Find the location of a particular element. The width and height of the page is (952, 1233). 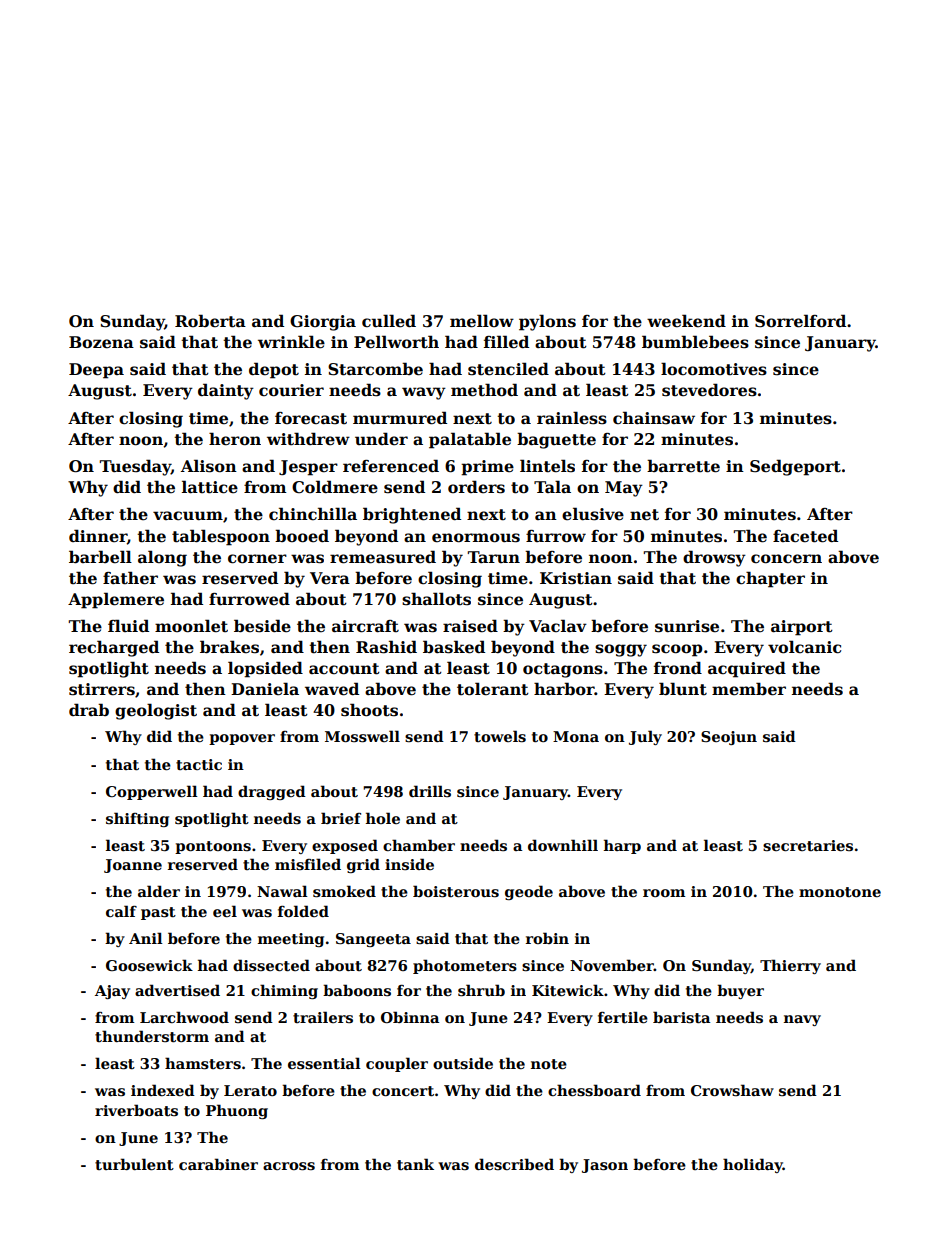

Seojun is located at coordinates (729, 738).
